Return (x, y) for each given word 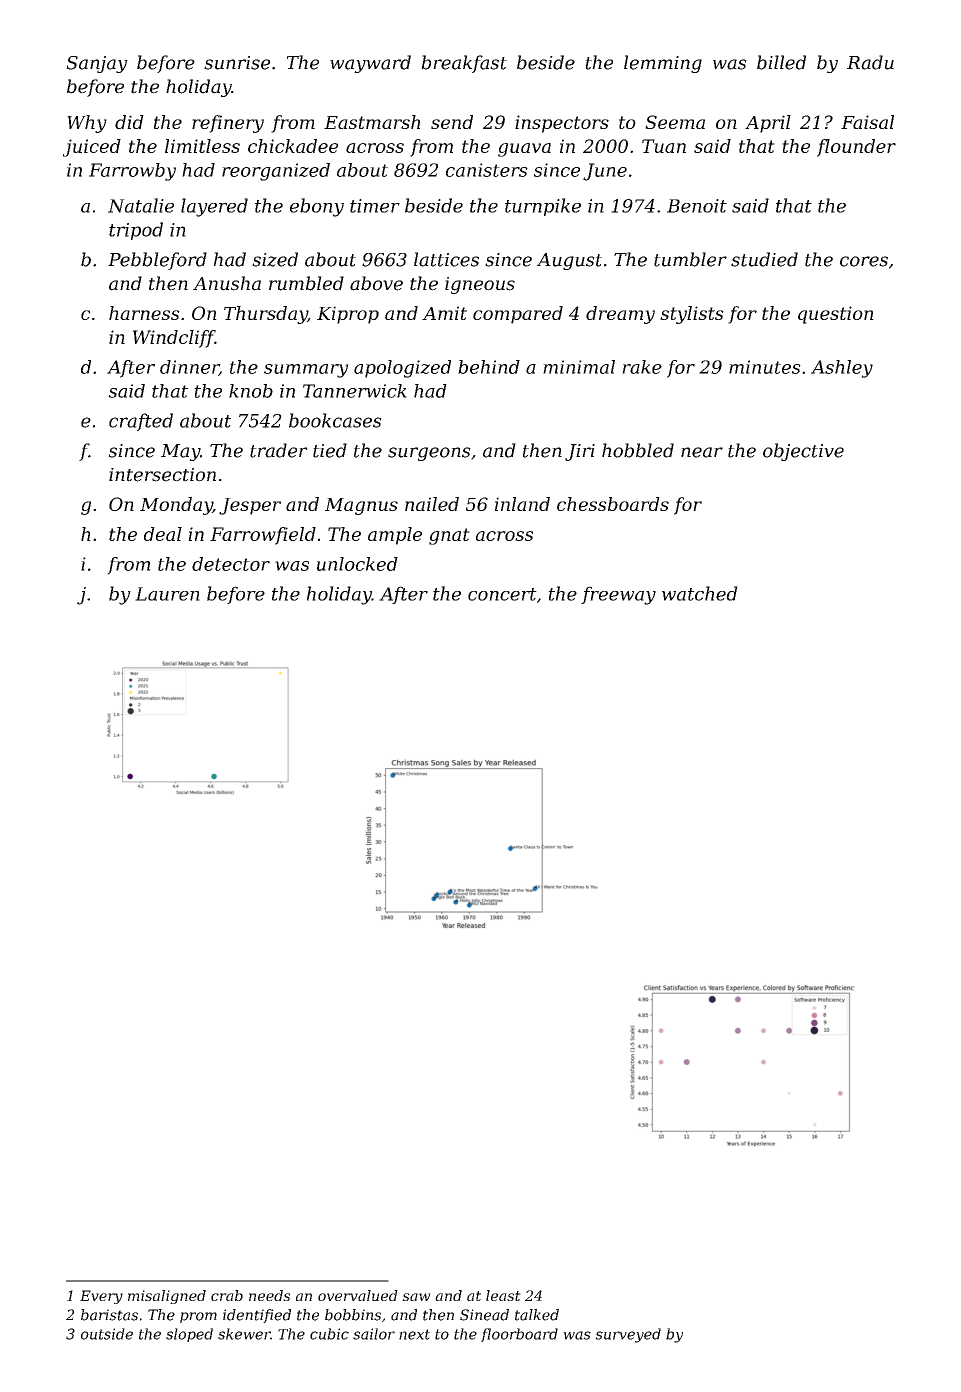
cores (864, 261)
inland (522, 504)
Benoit (697, 206)
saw (416, 1297)
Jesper (250, 506)
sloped (189, 1335)
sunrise (237, 63)
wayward (370, 64)
